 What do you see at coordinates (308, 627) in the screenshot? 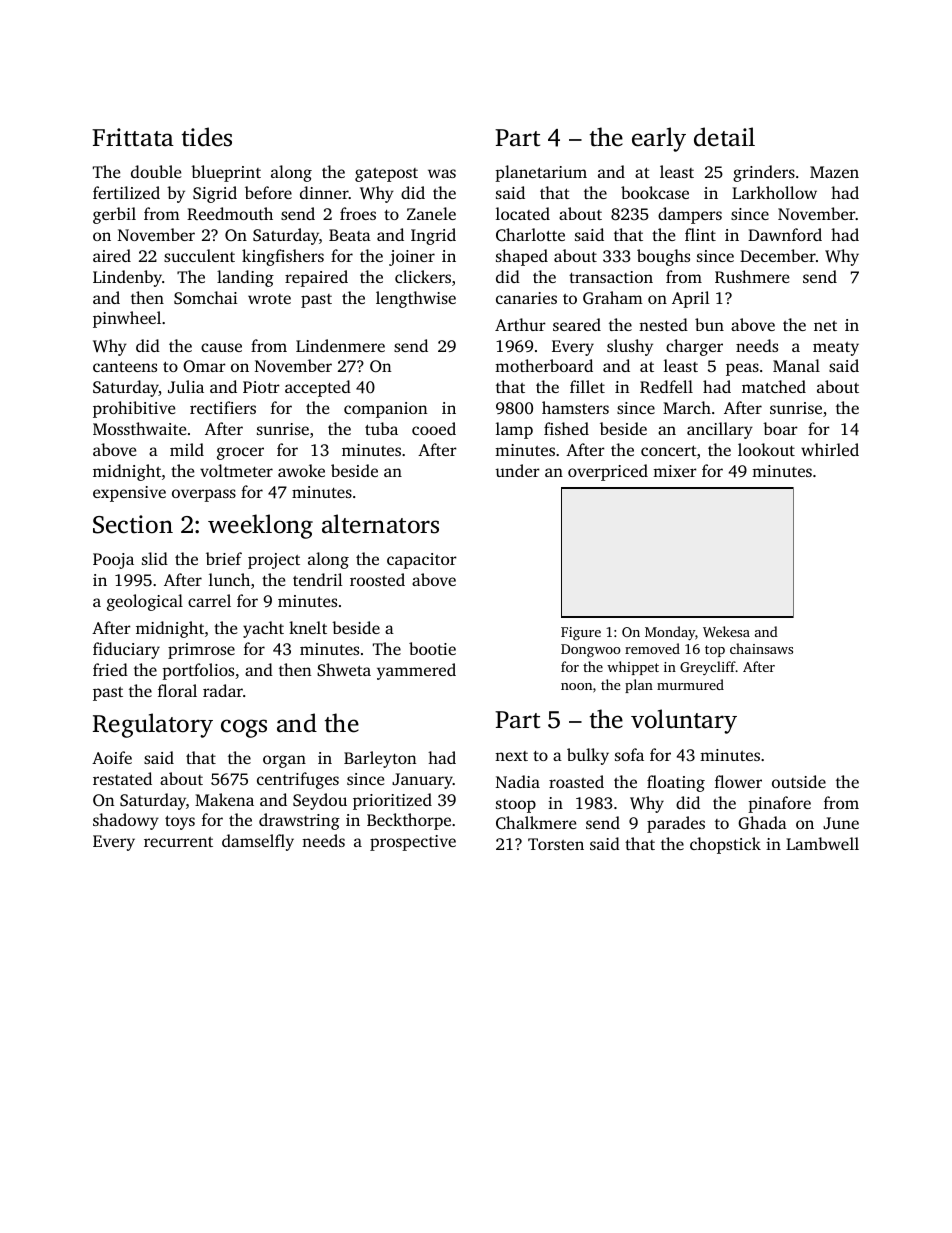
I see `knelt` at bounding box center [308, 627].
